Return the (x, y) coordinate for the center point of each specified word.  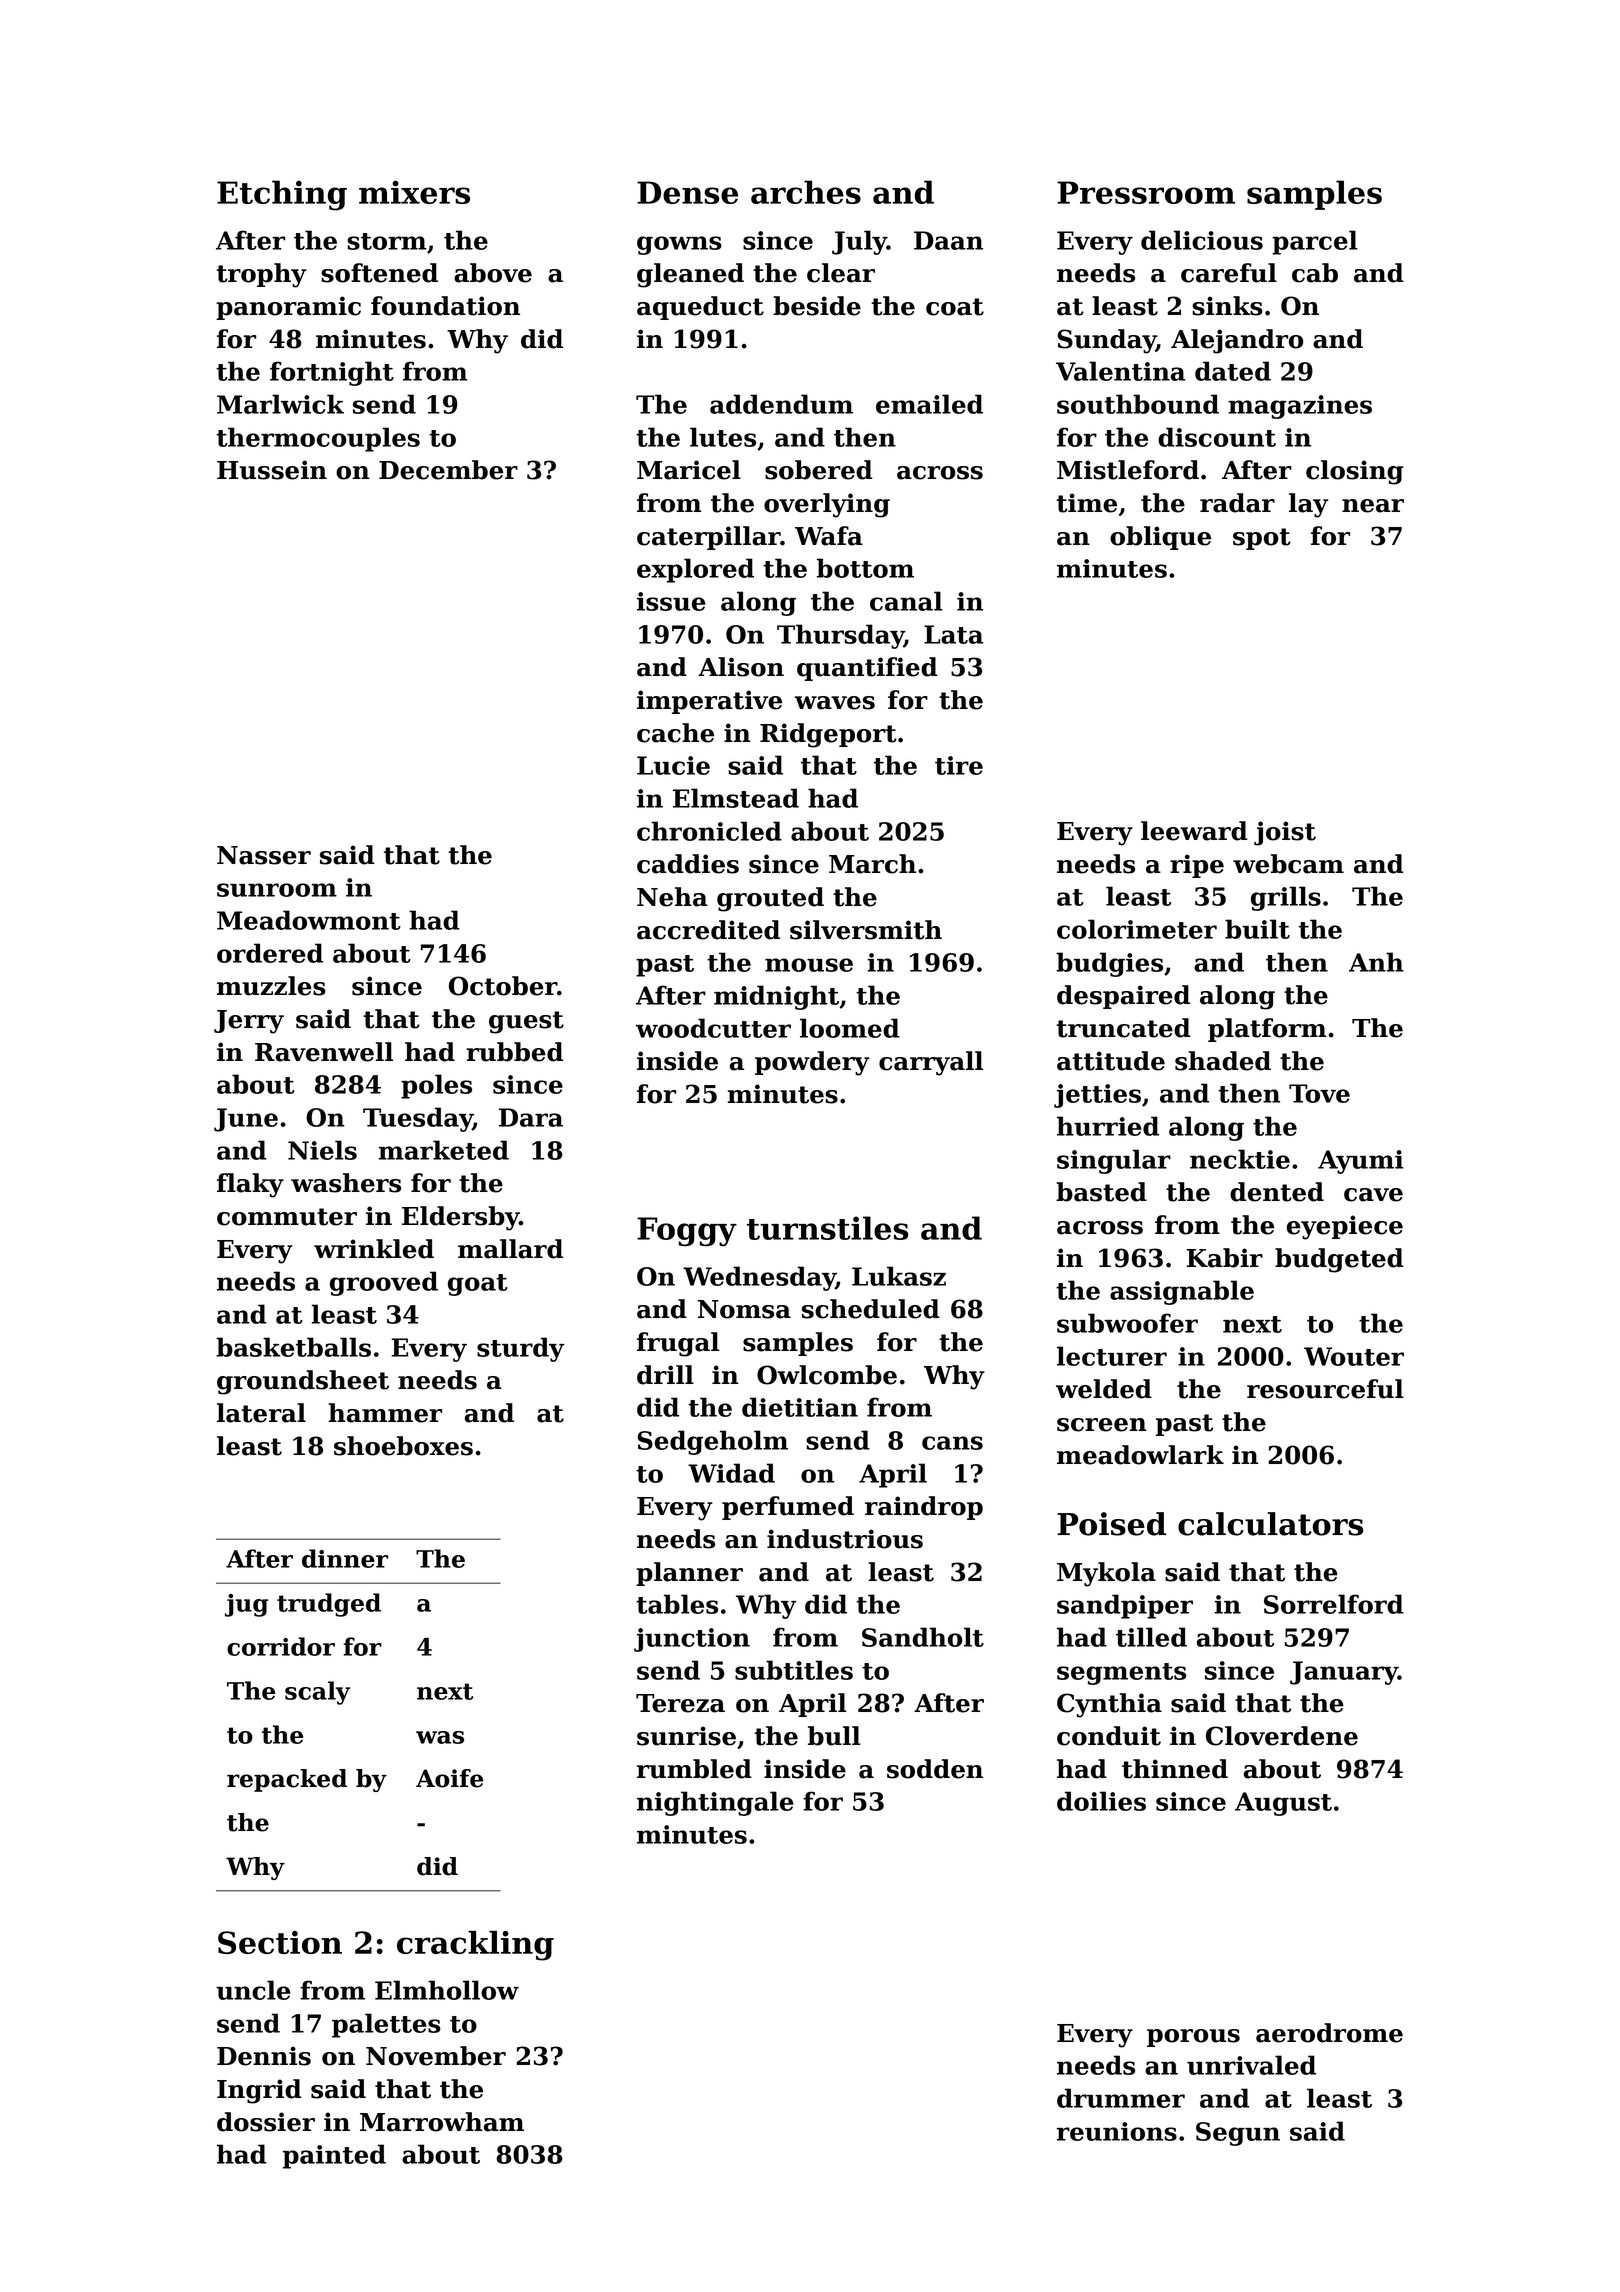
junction (692, 1640)
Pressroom (1146, 192)
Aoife (449, 1778)
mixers (414, 192)
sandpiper (1125, 1606)
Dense (687, 192)
